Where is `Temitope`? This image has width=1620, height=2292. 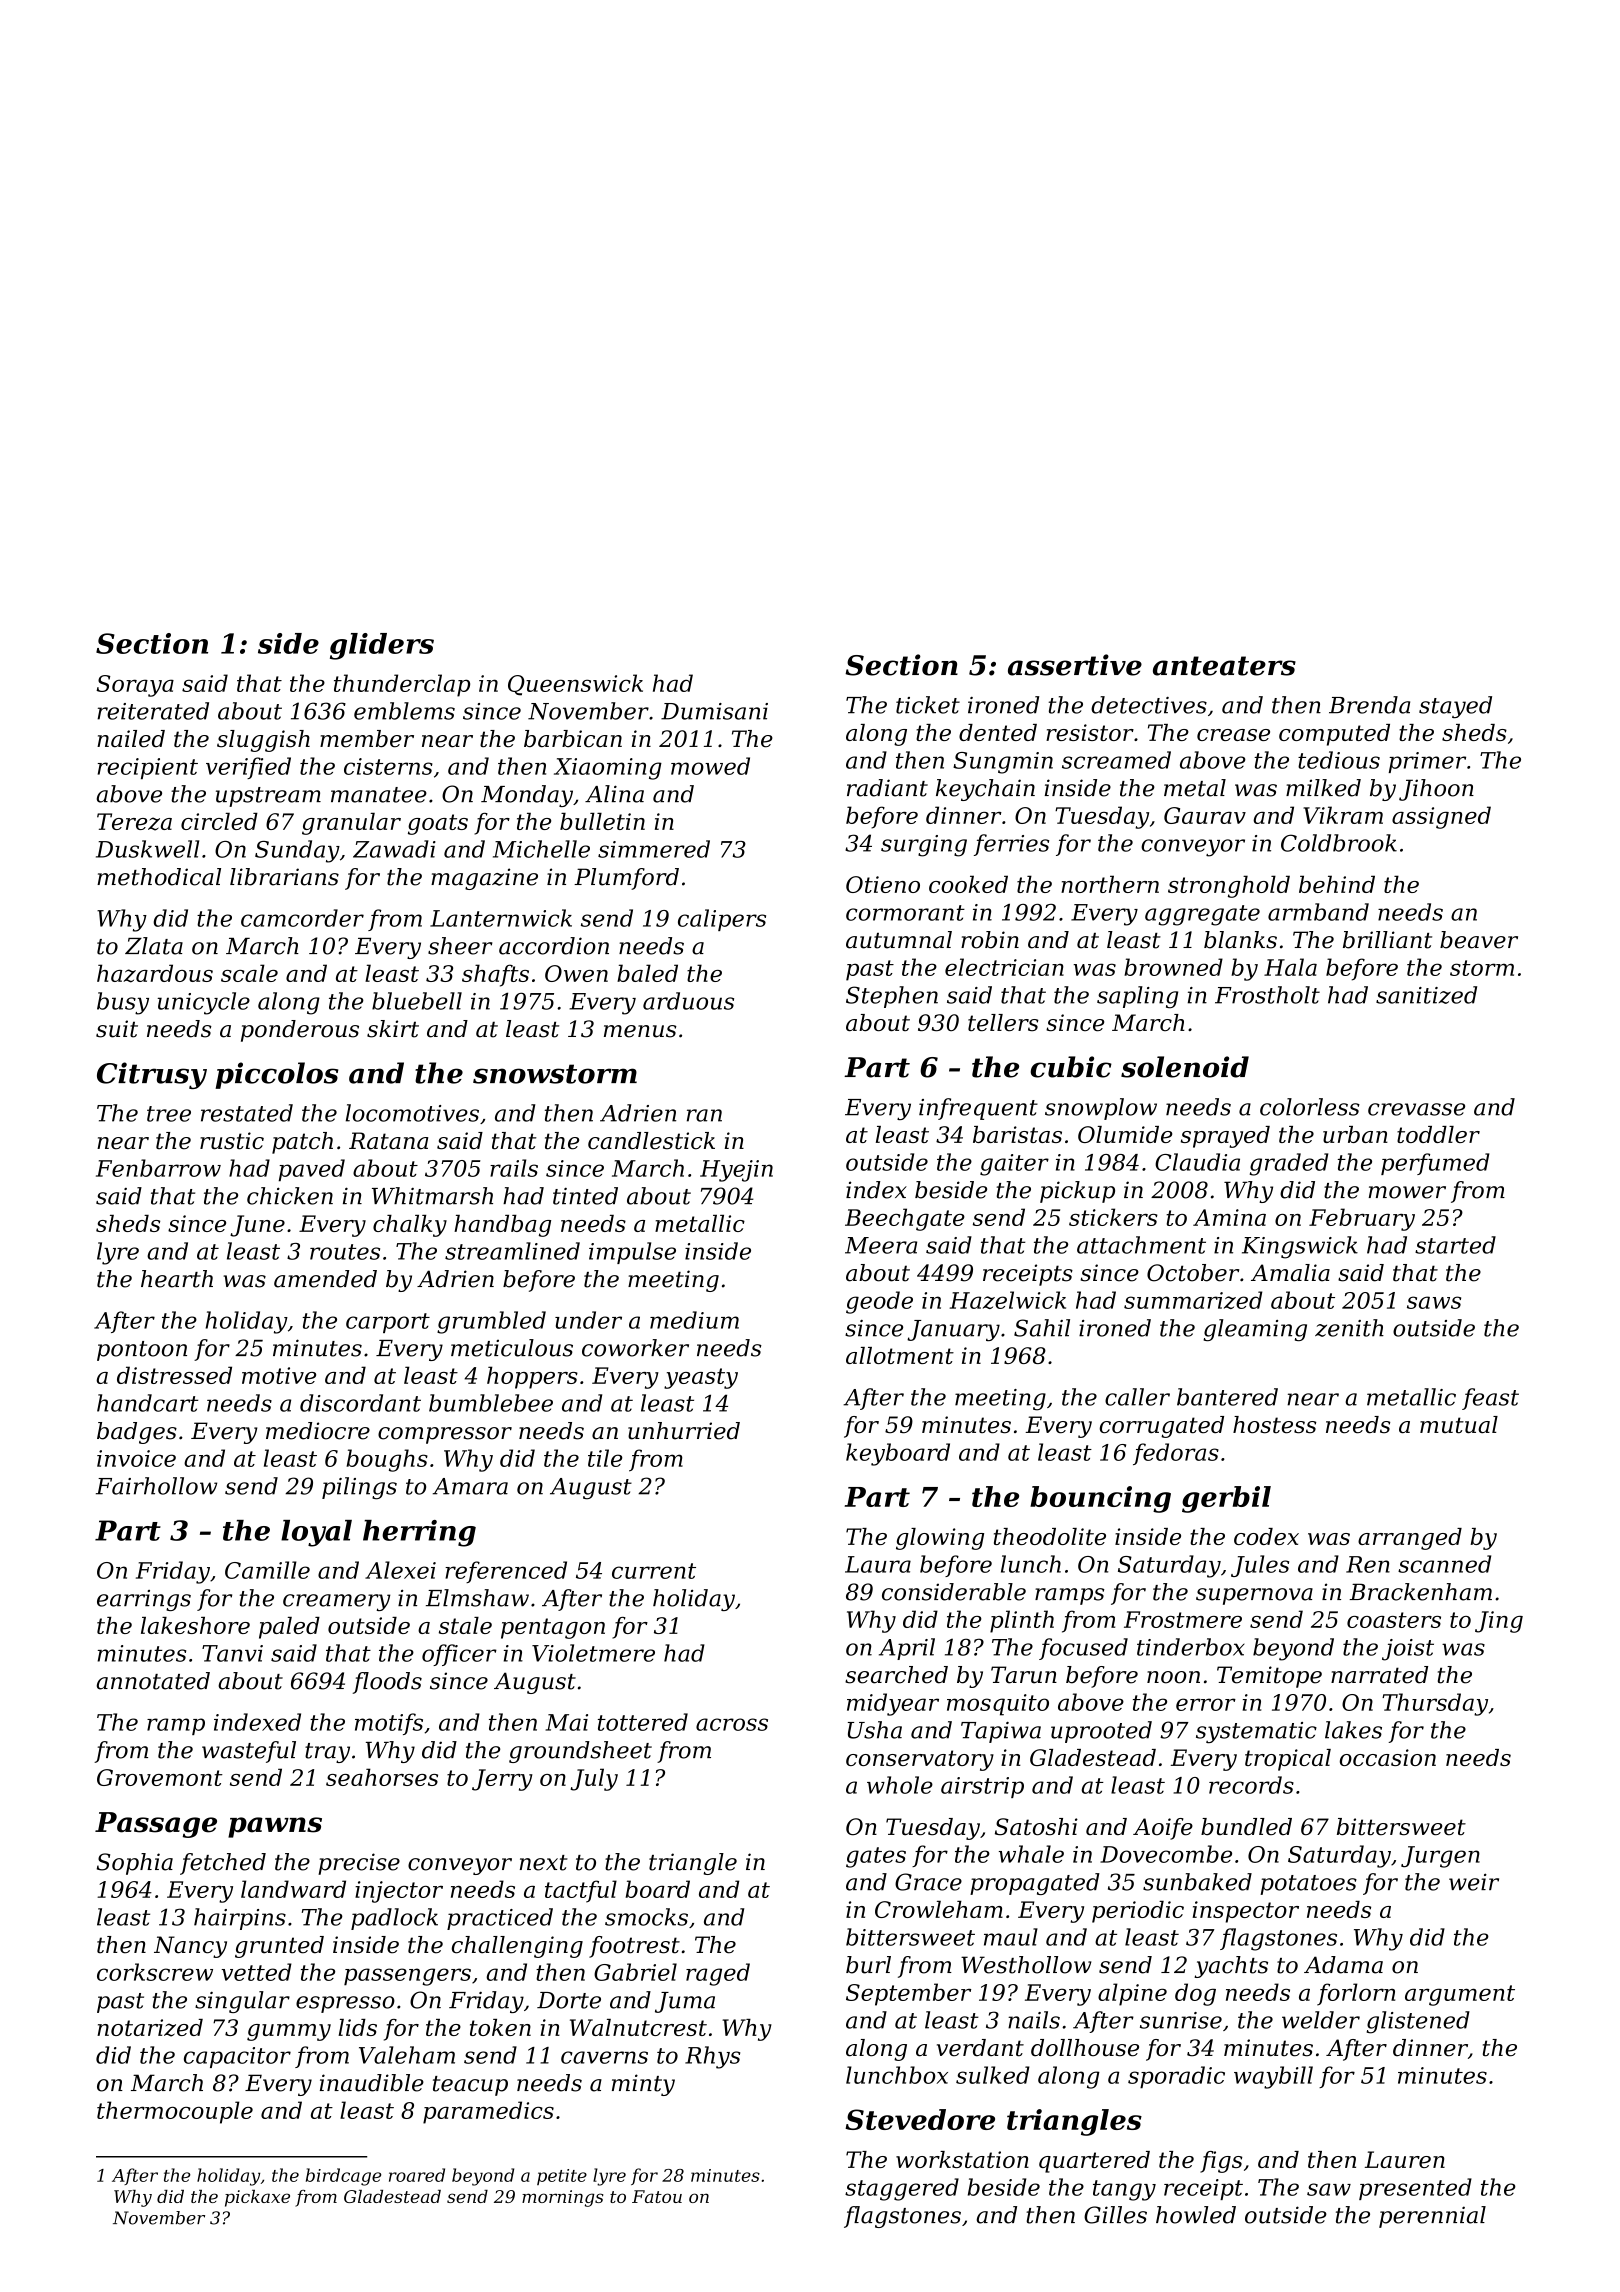
Temitope is located at coordinates (1269, 1677).
